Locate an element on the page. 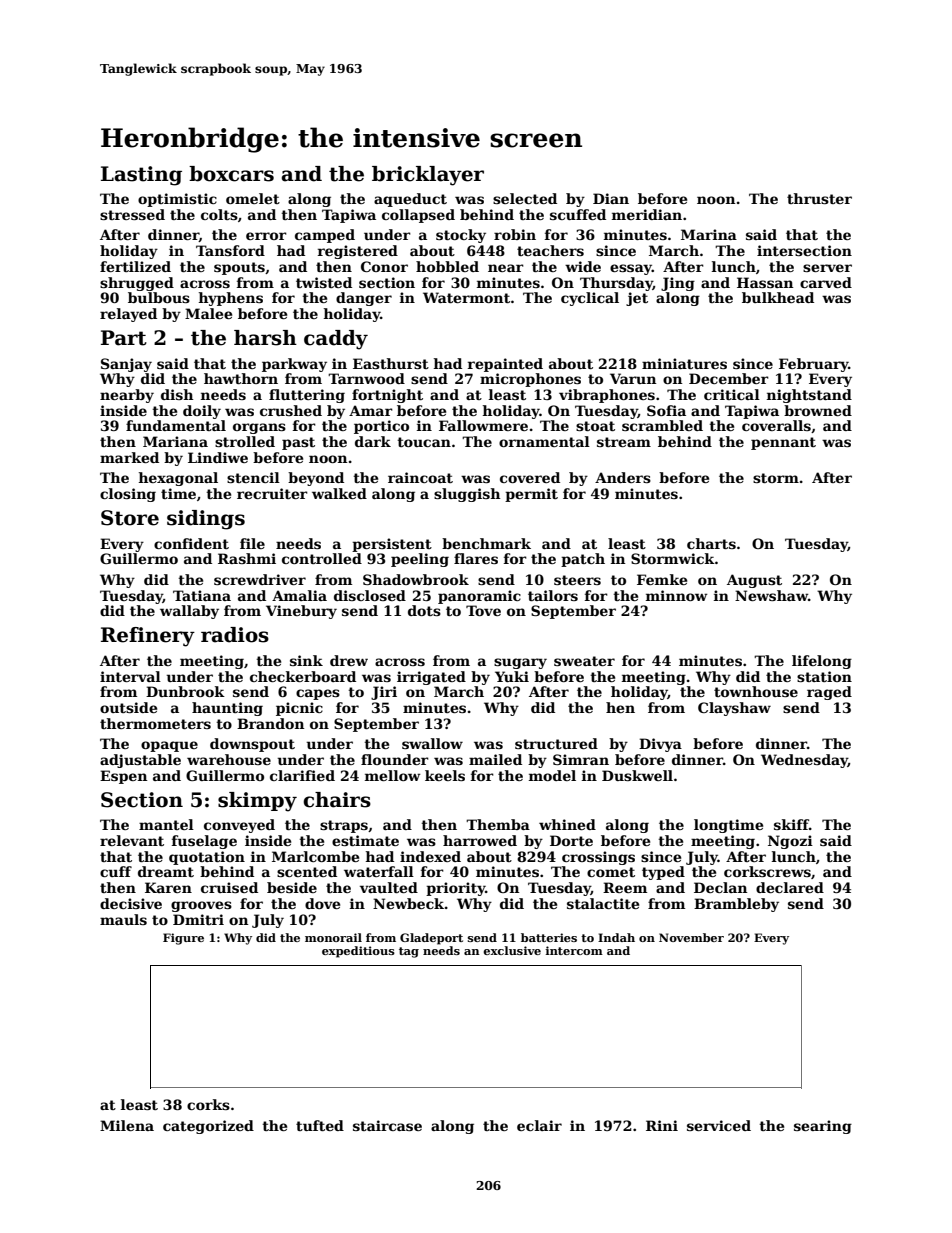 The image size is (952, 1233). categorized is located at coordinates (208, 1127).
